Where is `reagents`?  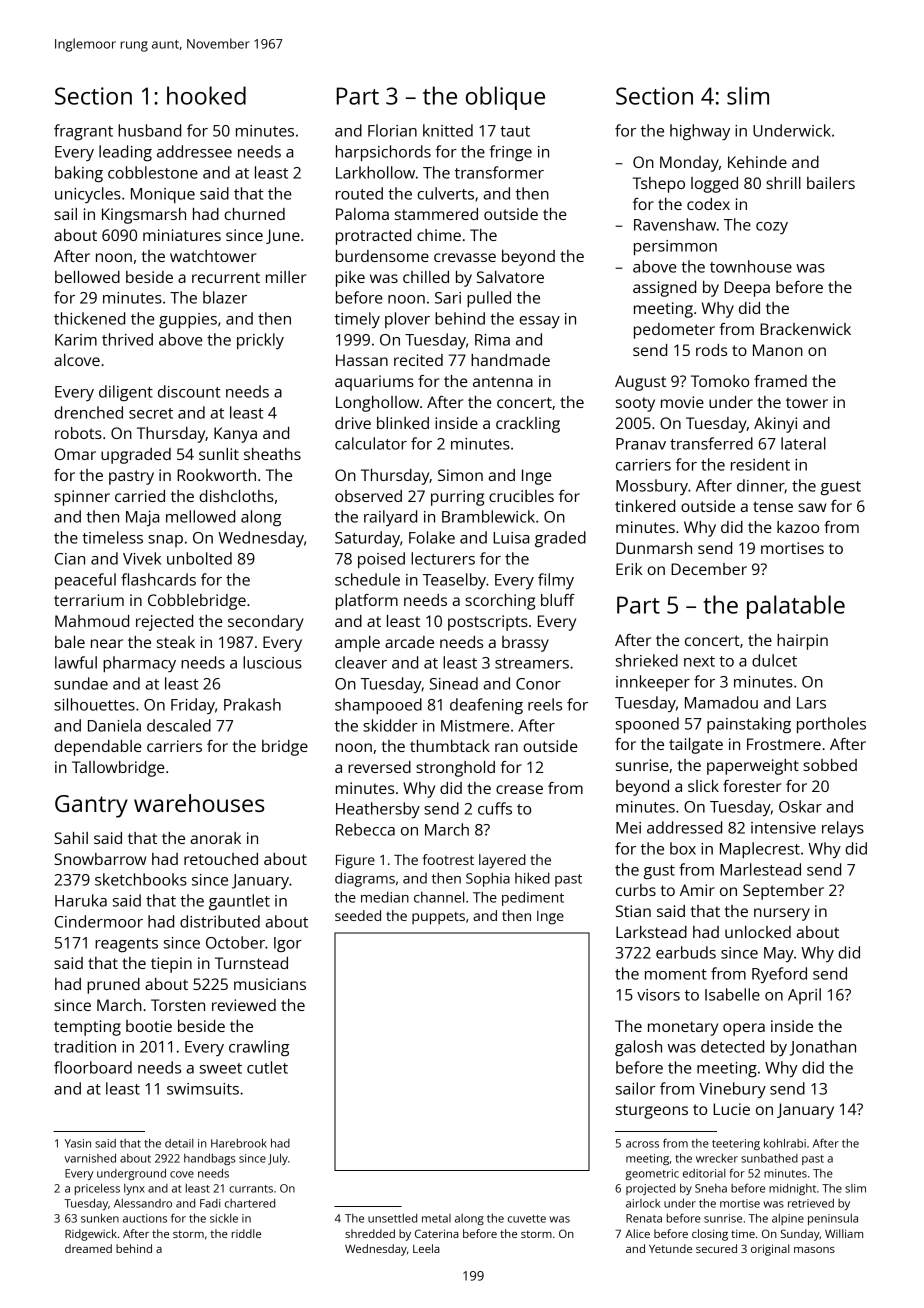
reagents is located at coordinates (126, 945).
